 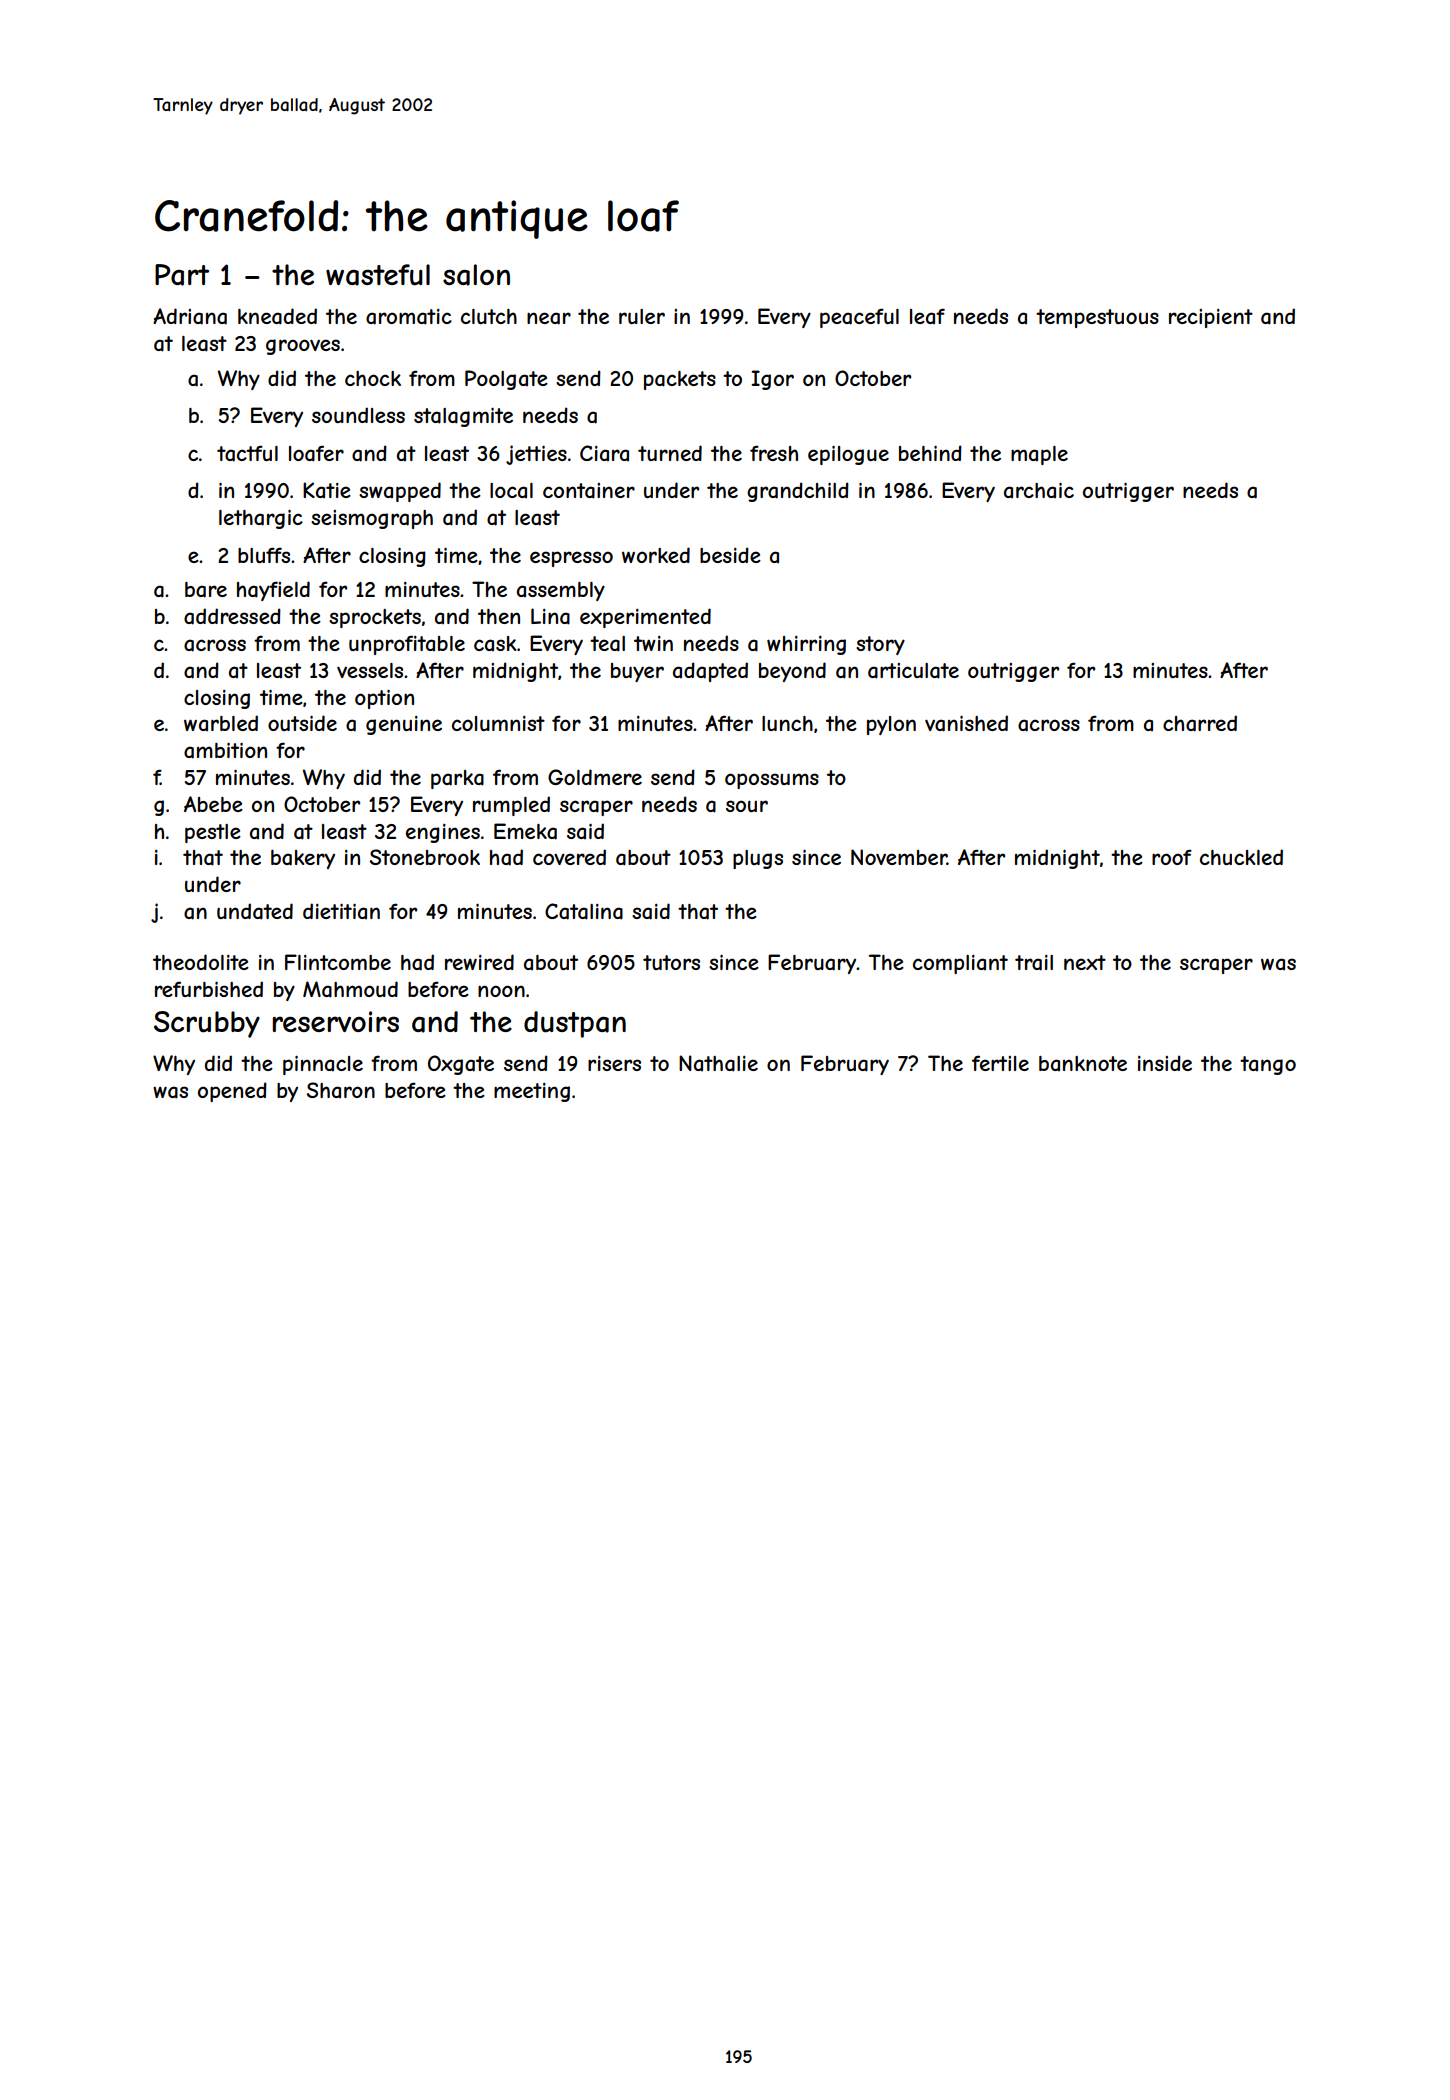 I want to click on noon, so click(x=501, y=991).
